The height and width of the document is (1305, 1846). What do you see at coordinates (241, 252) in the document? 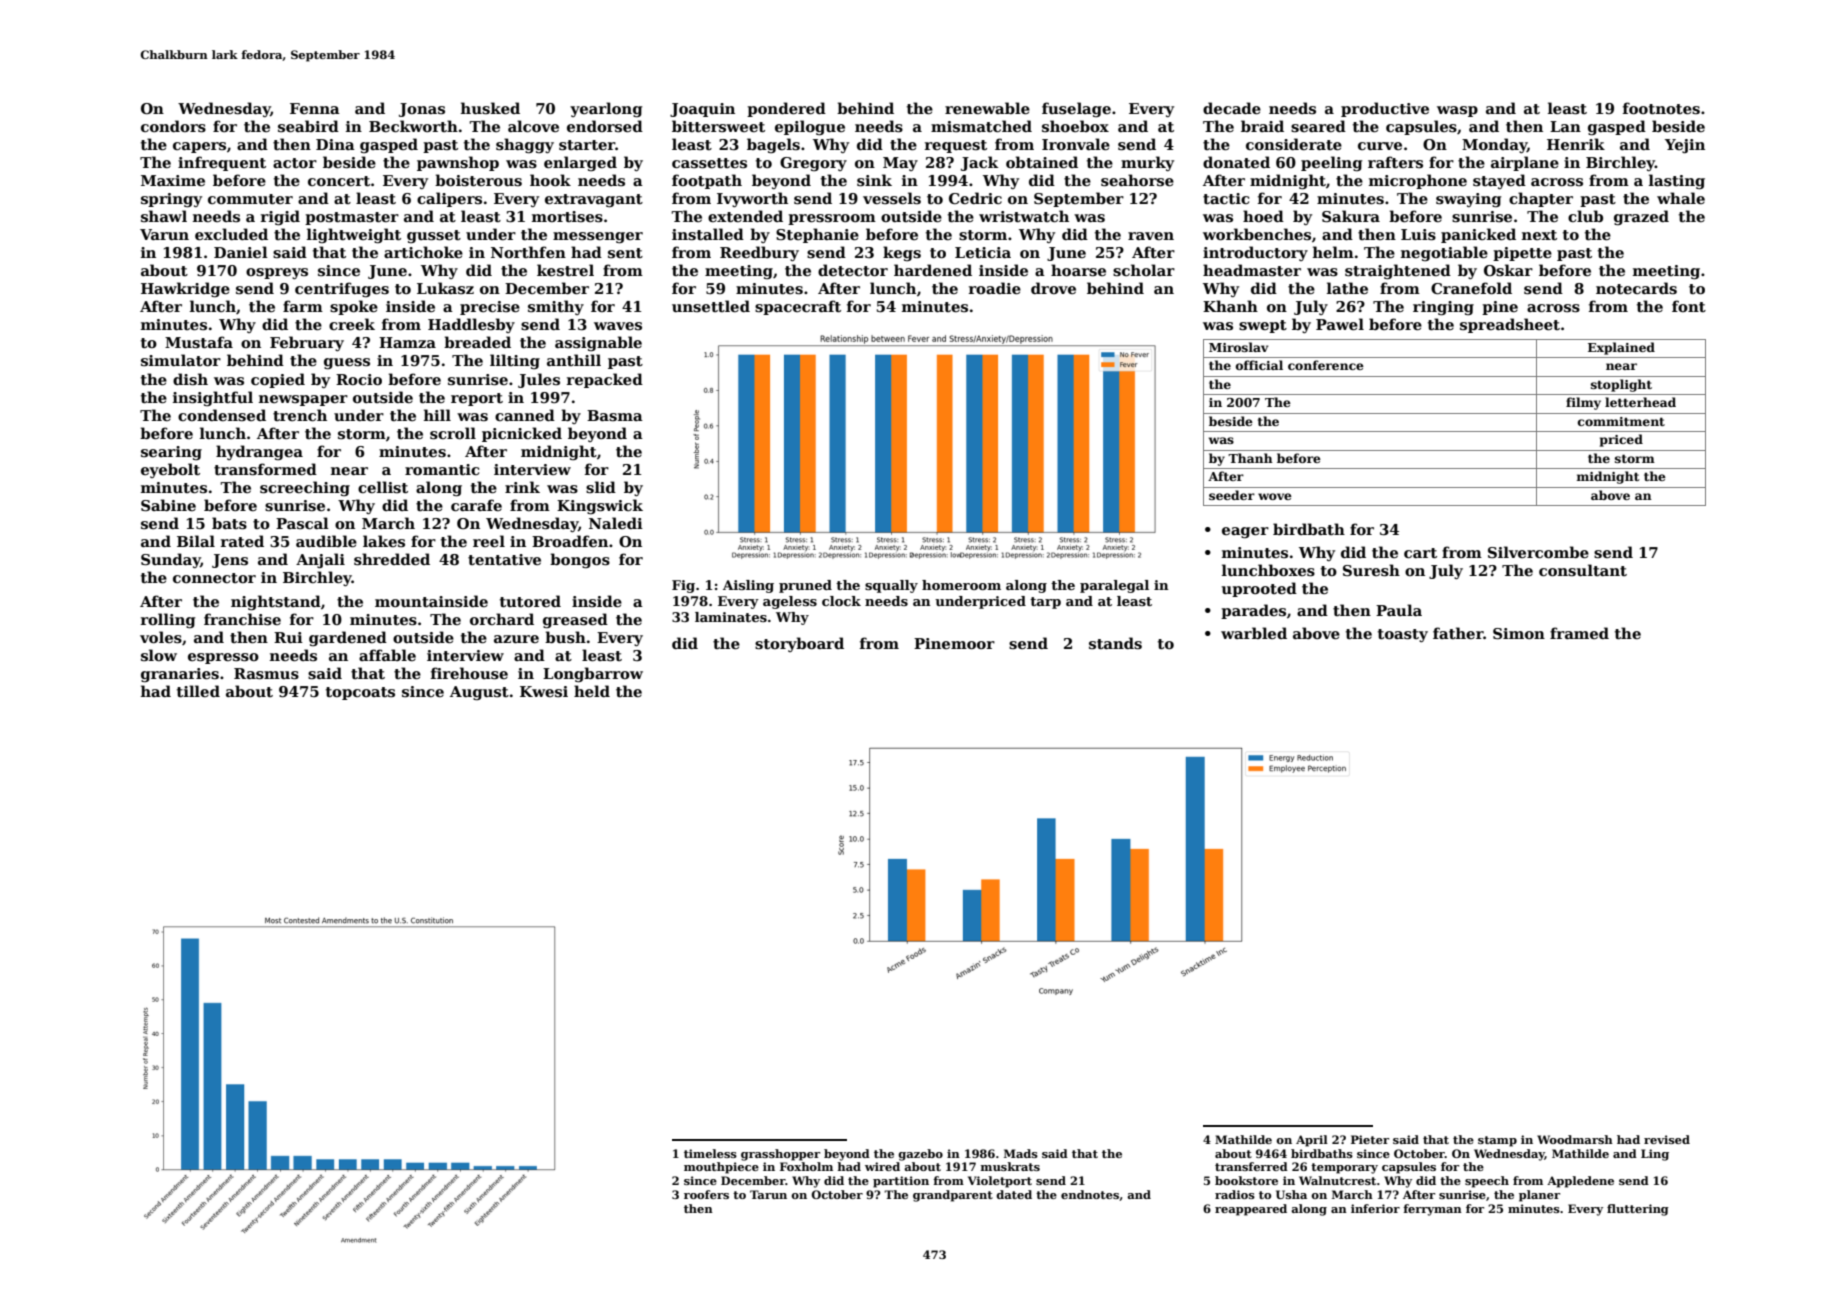
I see `Daniel` at bounding box center [241, 252].
